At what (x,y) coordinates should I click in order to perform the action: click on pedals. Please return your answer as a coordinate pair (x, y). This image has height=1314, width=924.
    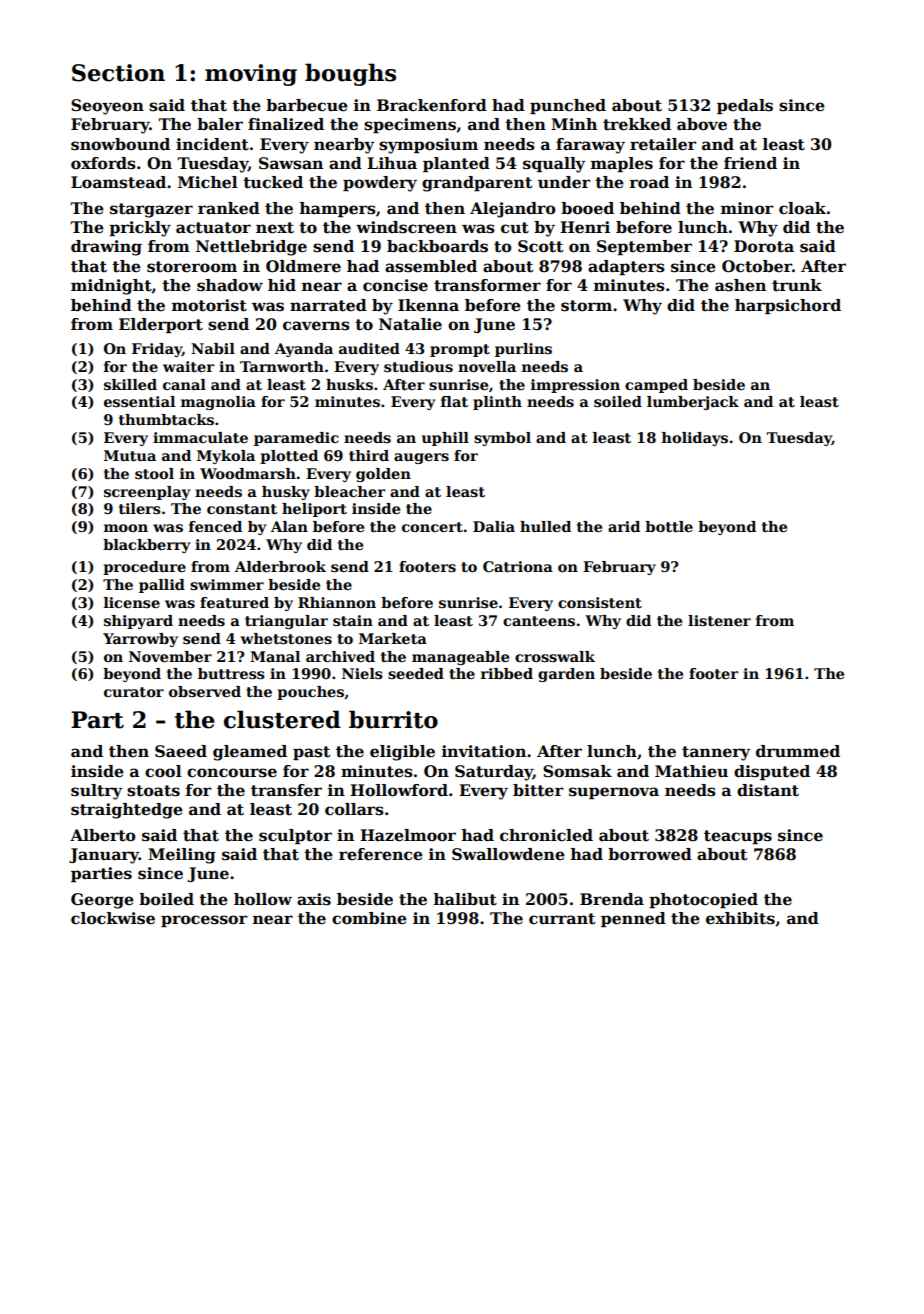
    Looking at the image, I should click on (745, 106).
